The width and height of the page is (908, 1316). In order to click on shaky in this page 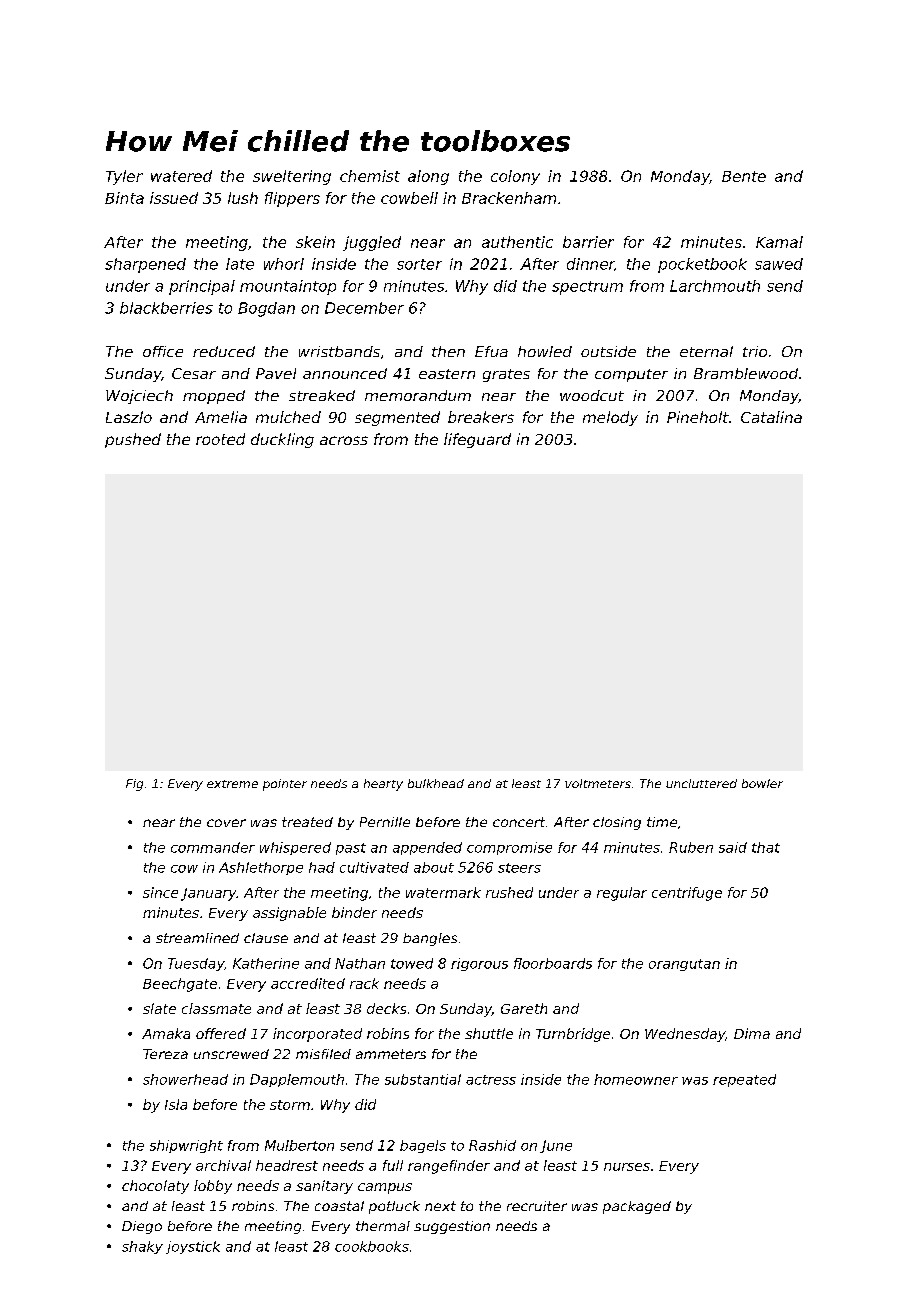, I will do `click(142, 1247)`.
